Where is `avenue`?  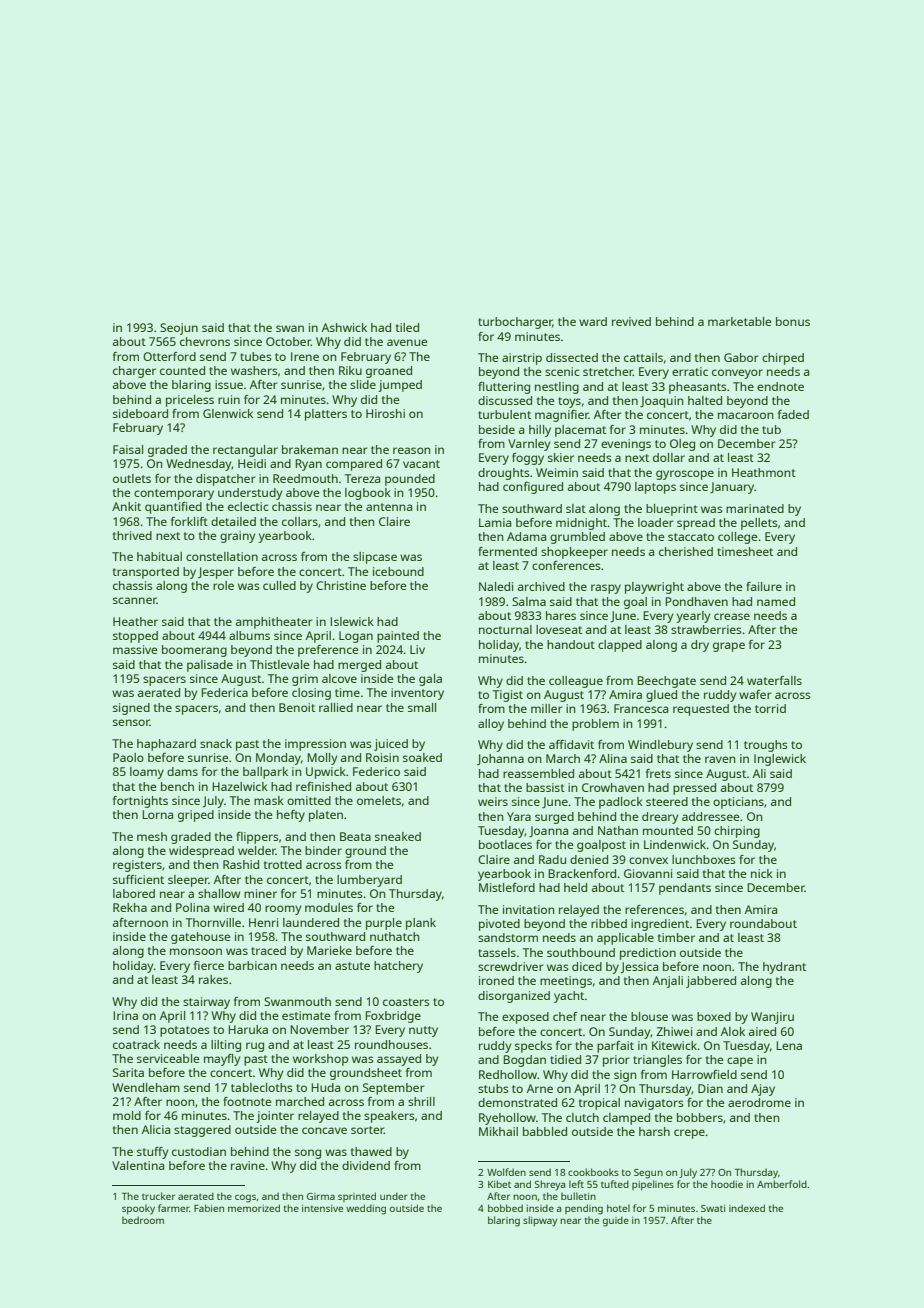
avenue is located at coordinates (407, 342).
